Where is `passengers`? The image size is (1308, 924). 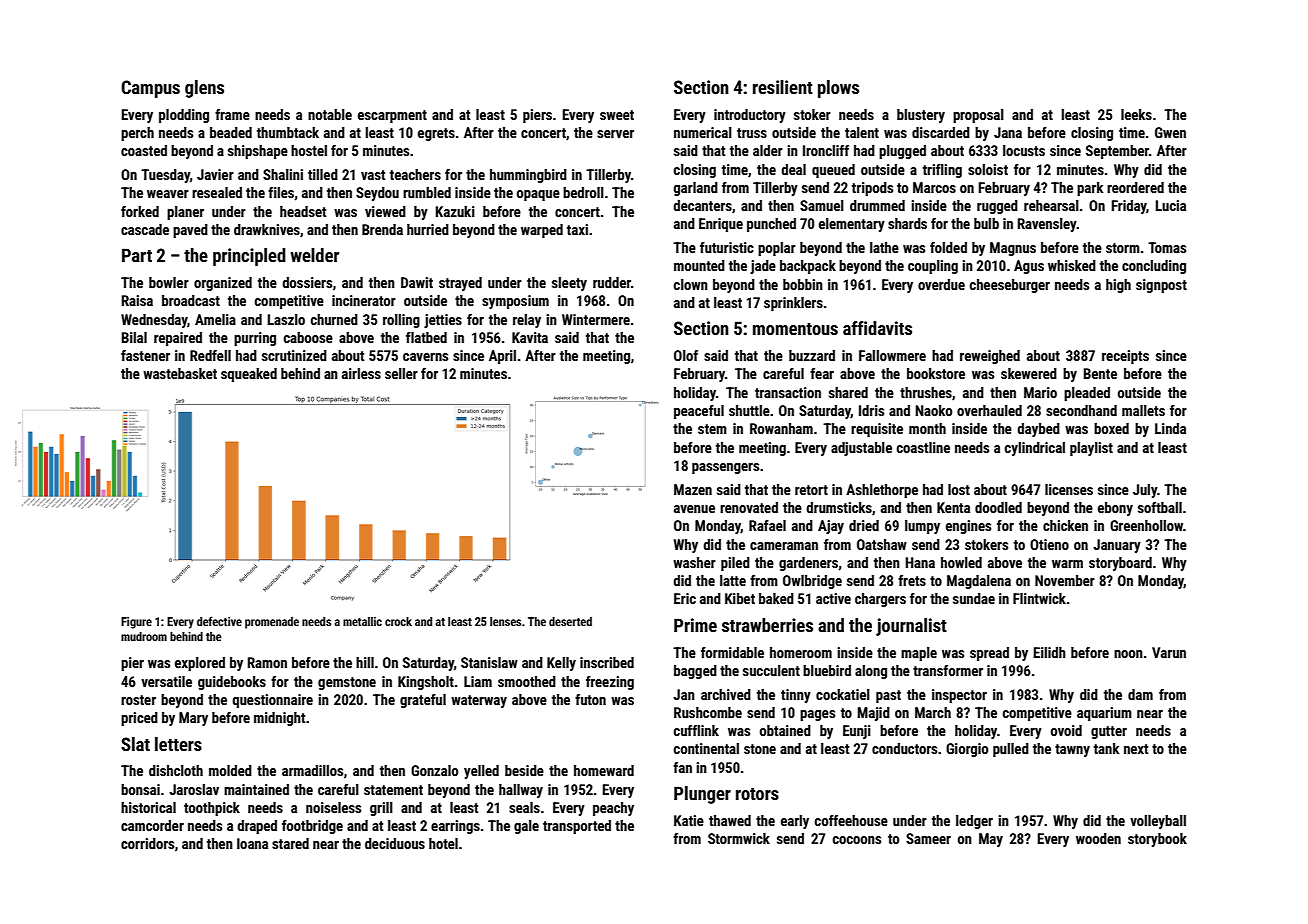
passengers is located at coordinates (725, 468).
